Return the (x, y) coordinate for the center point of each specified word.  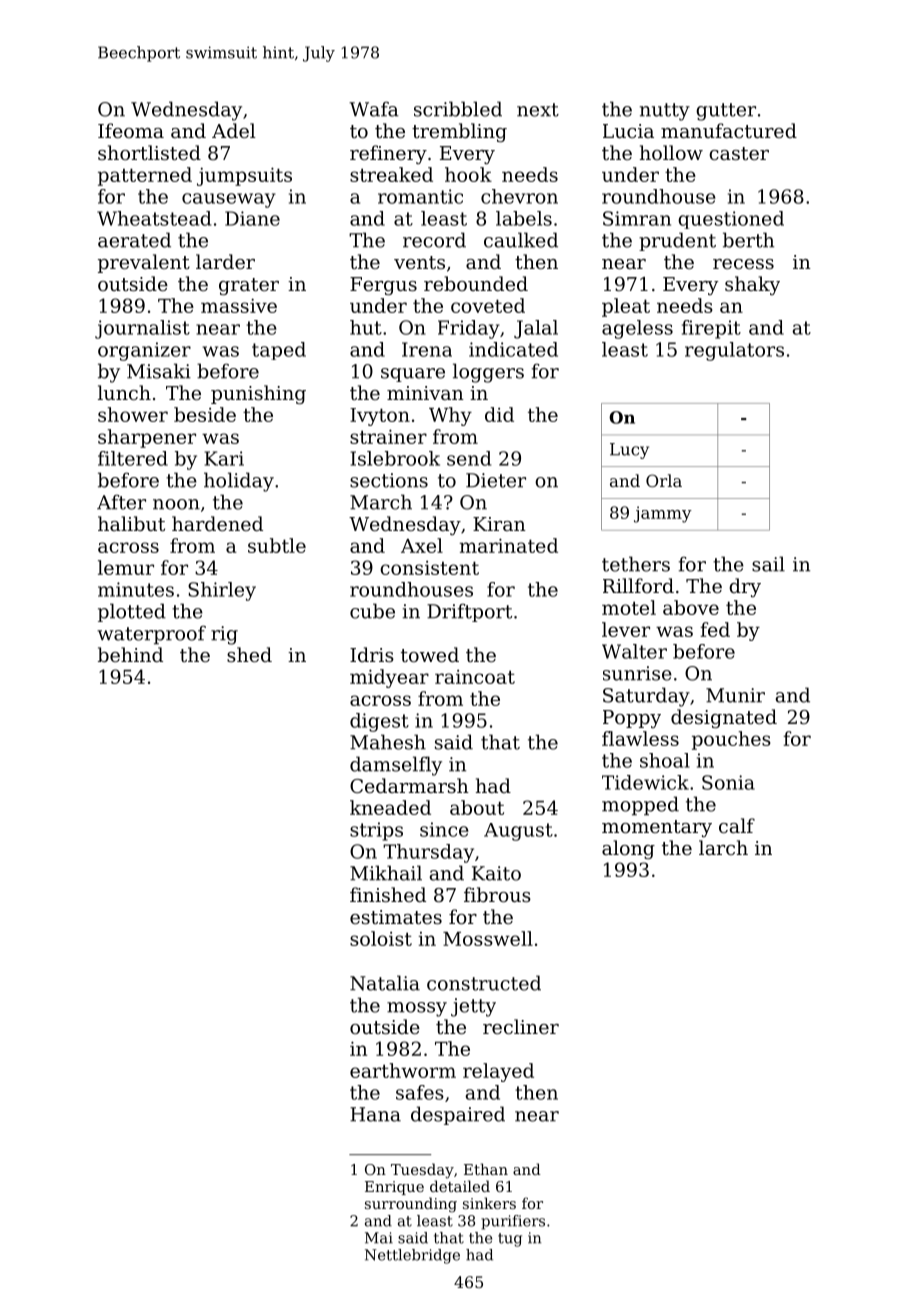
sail (768, 564)
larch (723, 847)
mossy (417, 1009)
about (477, 807)
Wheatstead (154, 218)
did (499, 414)
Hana (375, 1114)
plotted (132, 612)
